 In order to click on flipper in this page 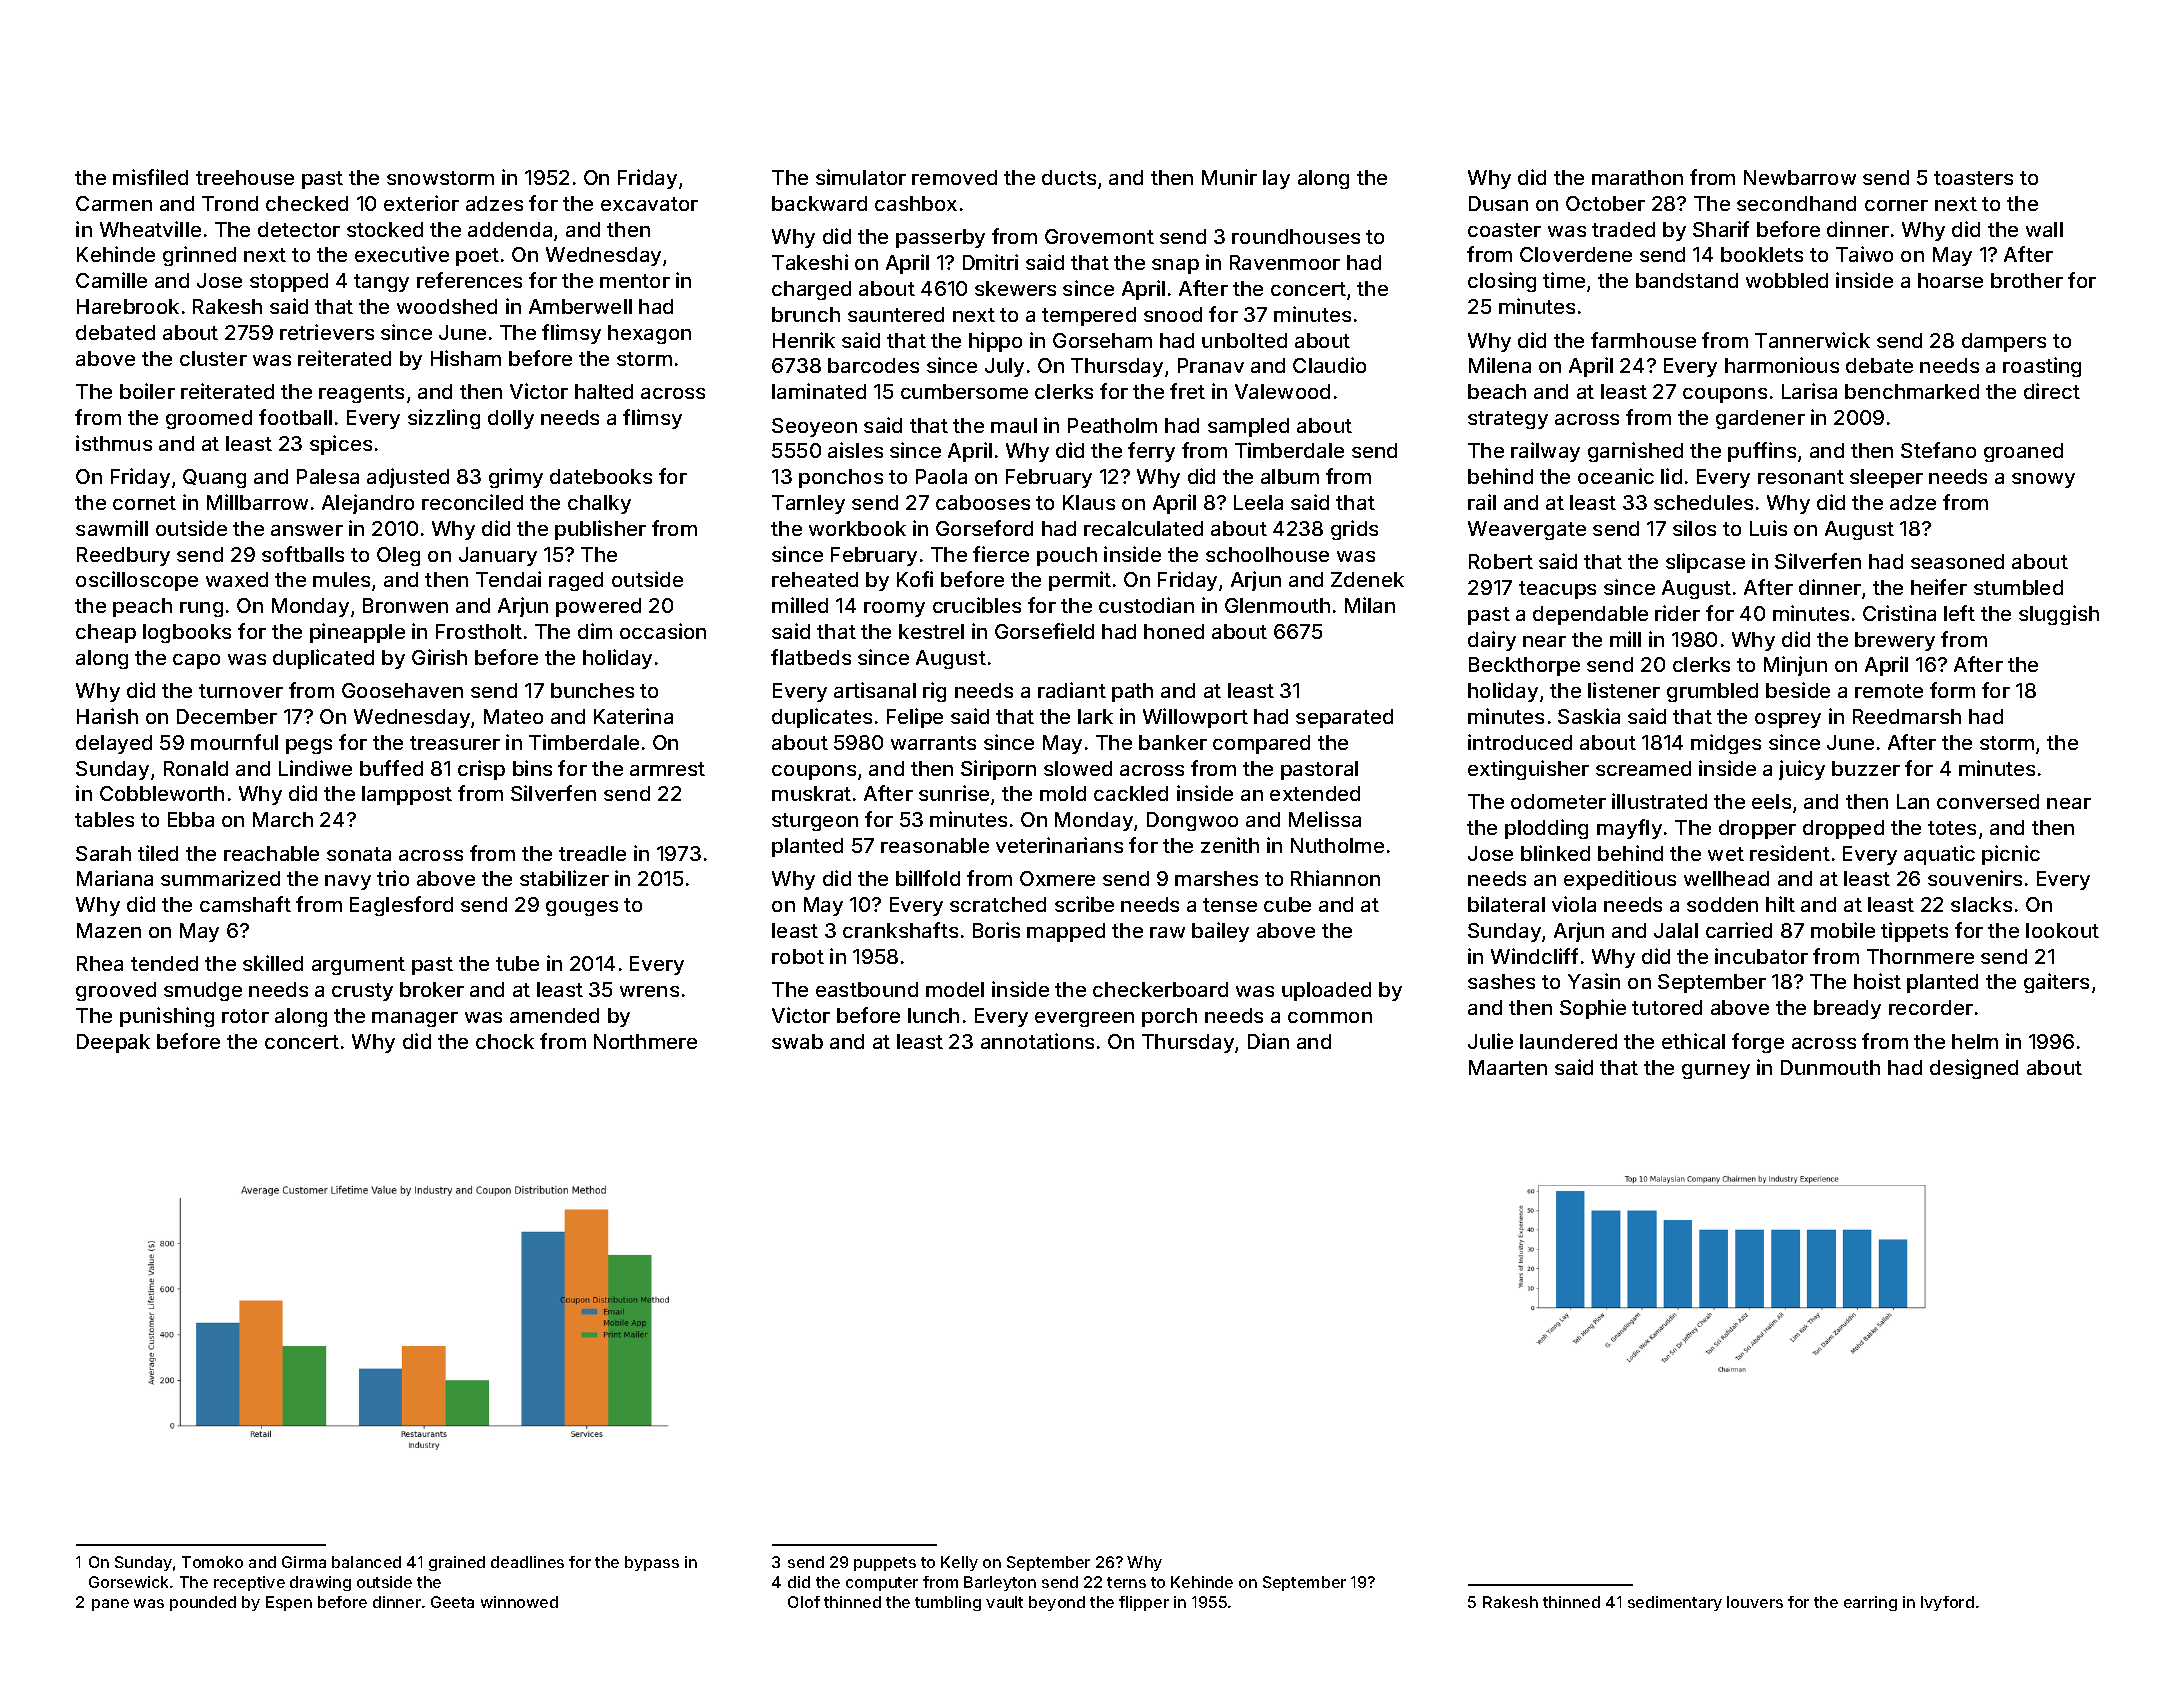, I will do `click(1144, 1603)`.
